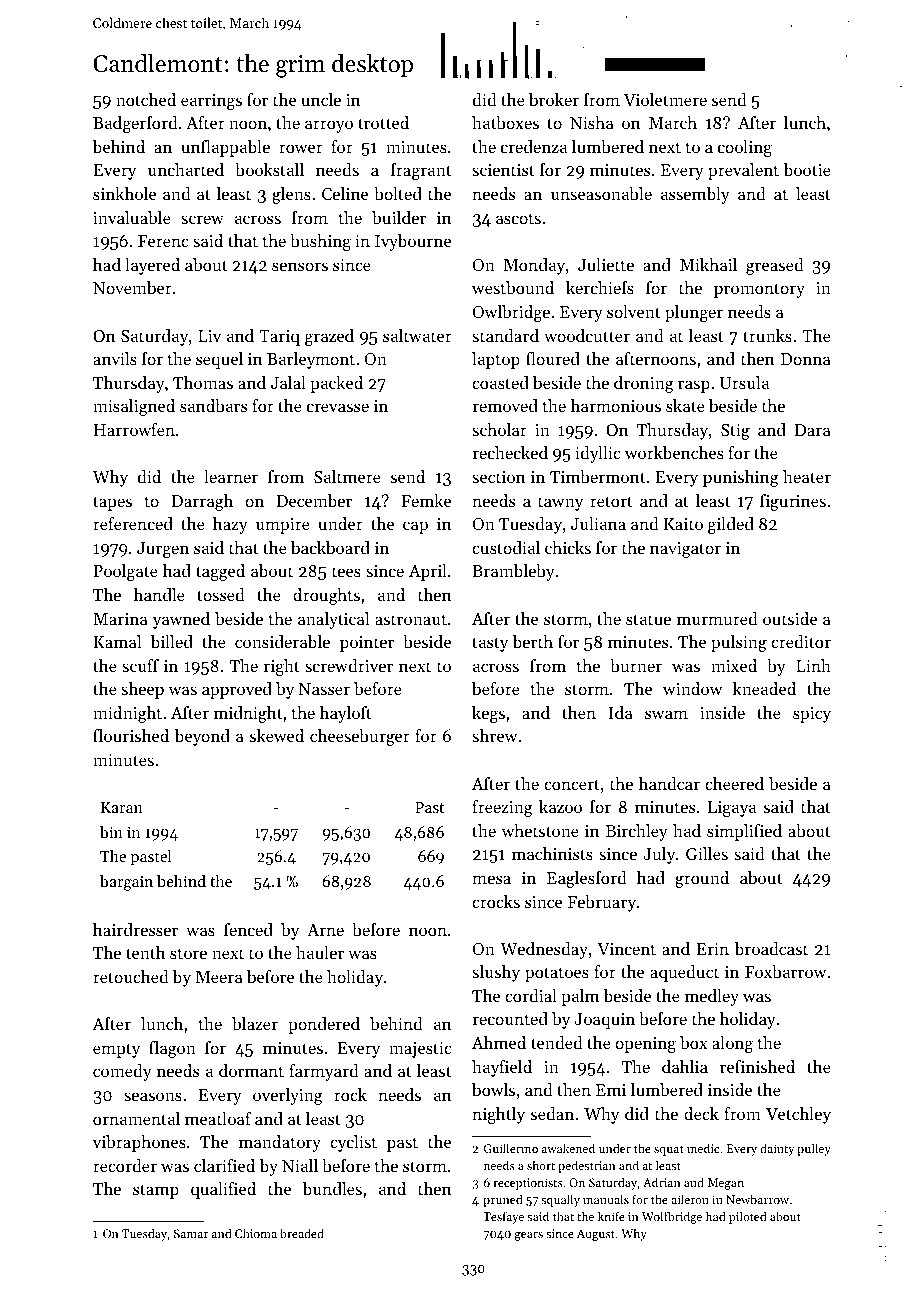 This screenshot has width=924, height=1308. What do you see at coordinates (801, 641) in the screenshot?
I see `creditor` at bounding box center [801, 641].
